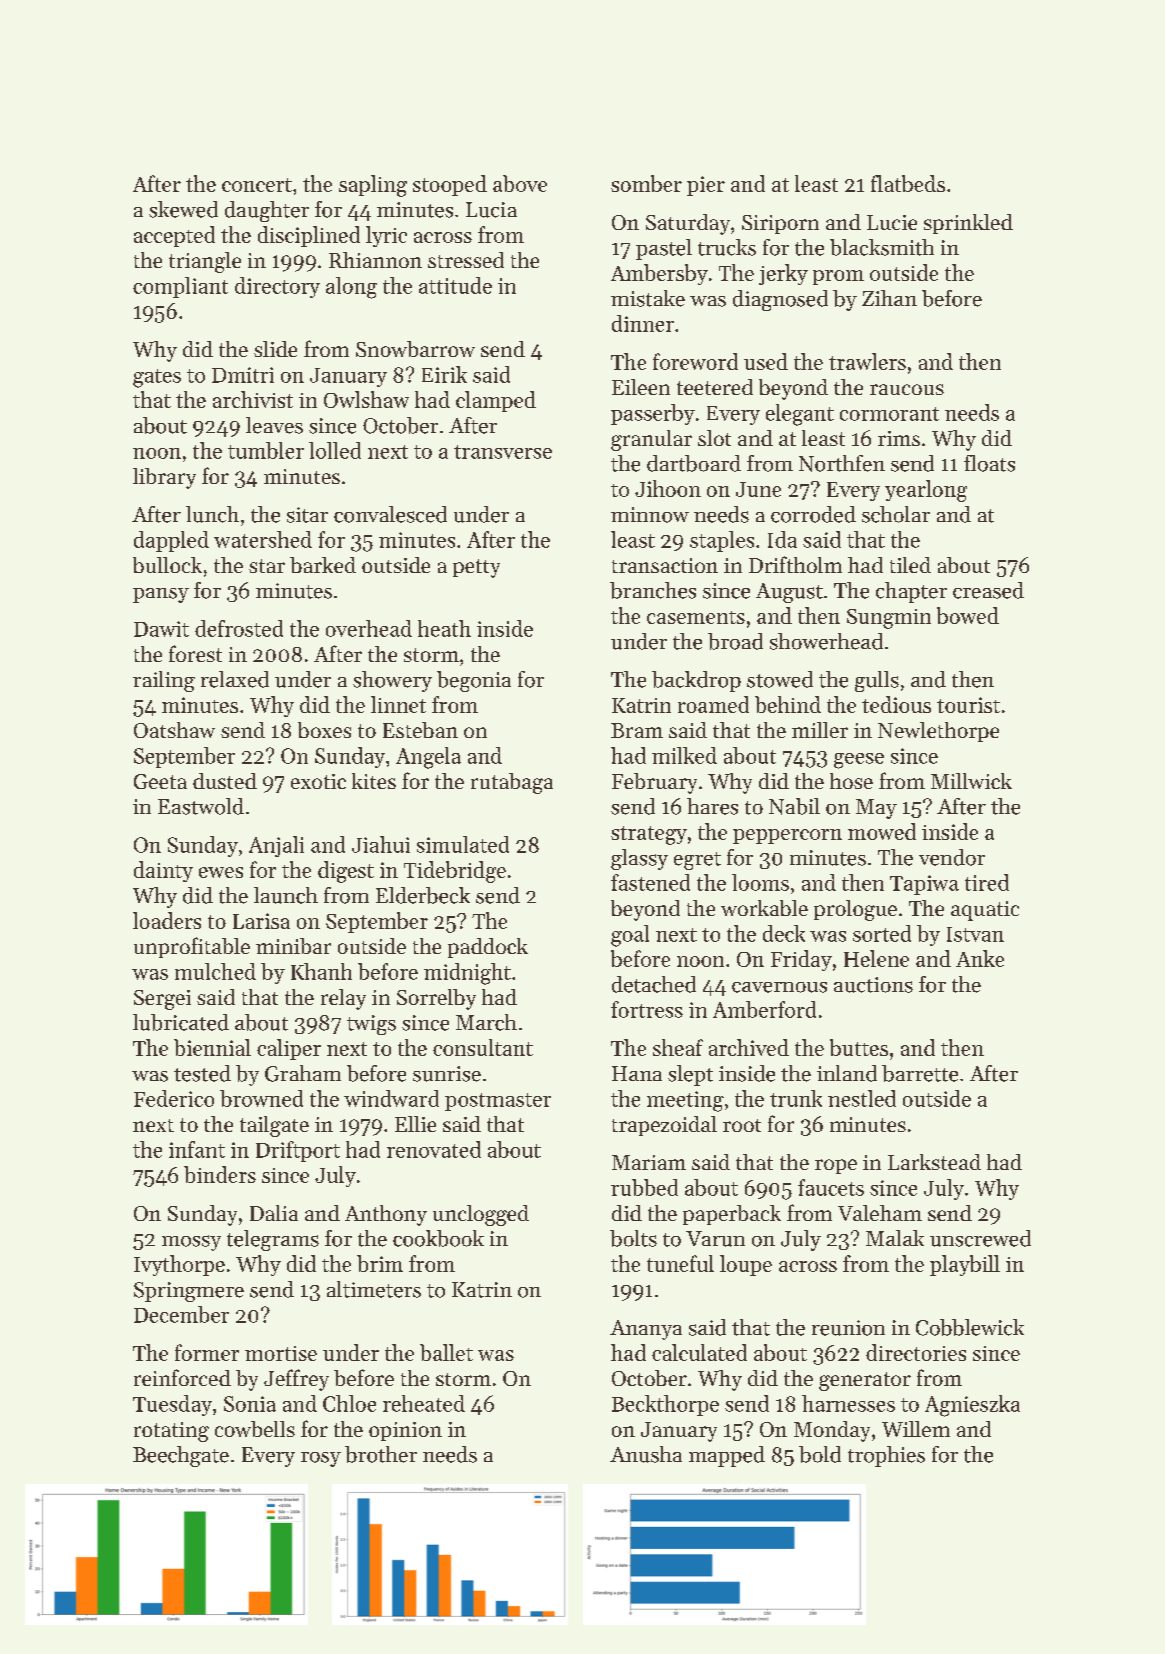  What do you see at coordinates (831, 1187) in the screenshot?
I see `faucets` at bounding box center [831, 1187].
